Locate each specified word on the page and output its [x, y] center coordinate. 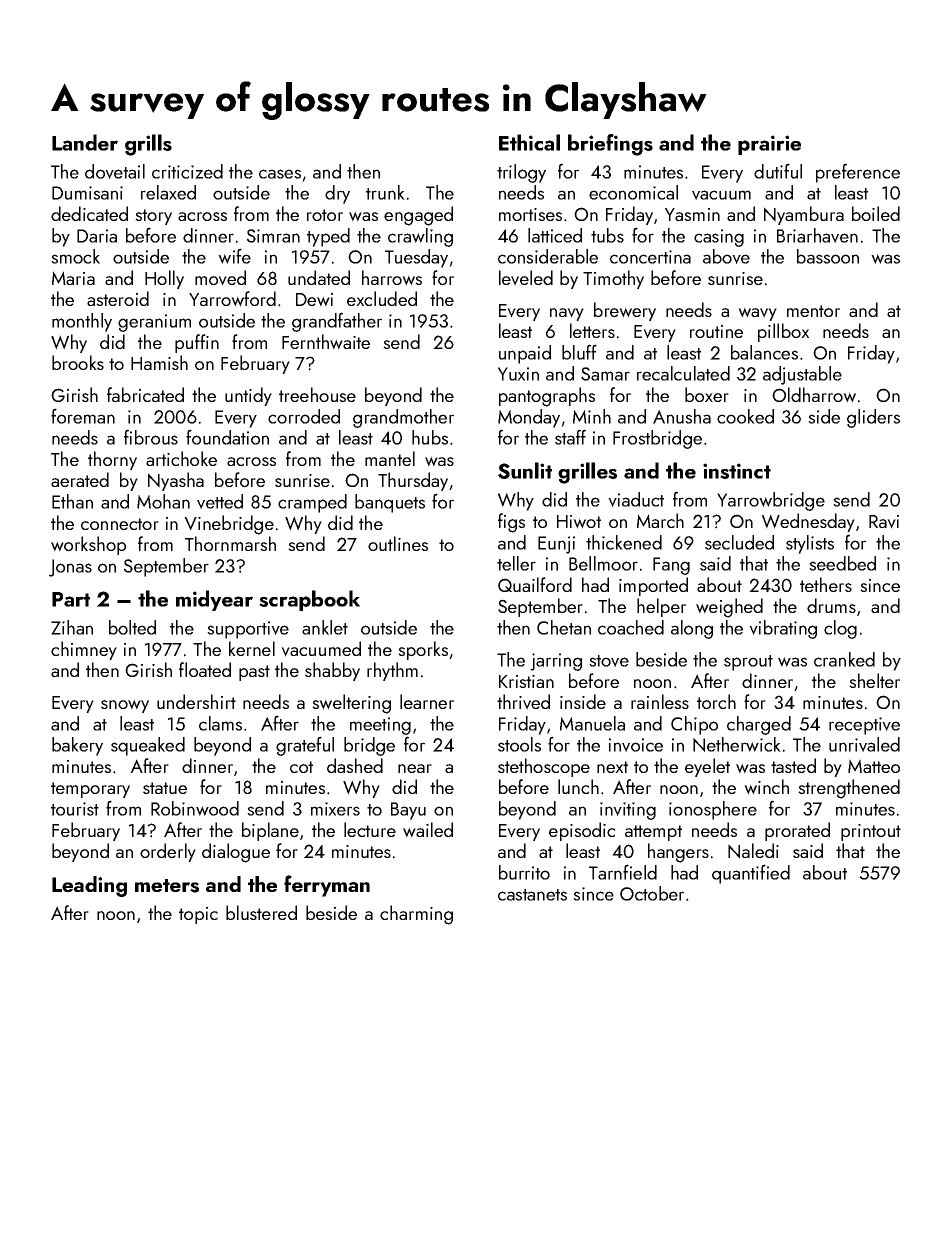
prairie [769, 145]
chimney [84, 650]
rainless [660, 701]
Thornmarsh [230, 543]
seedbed [842, 563]
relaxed [168, 192]
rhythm [392, 671]
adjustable [802, 375]
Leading [89, 886]
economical [633, 192]
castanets [532, 895]
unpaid [525, 354]
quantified [751, 874]
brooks [78, 362]
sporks [423, 650]
